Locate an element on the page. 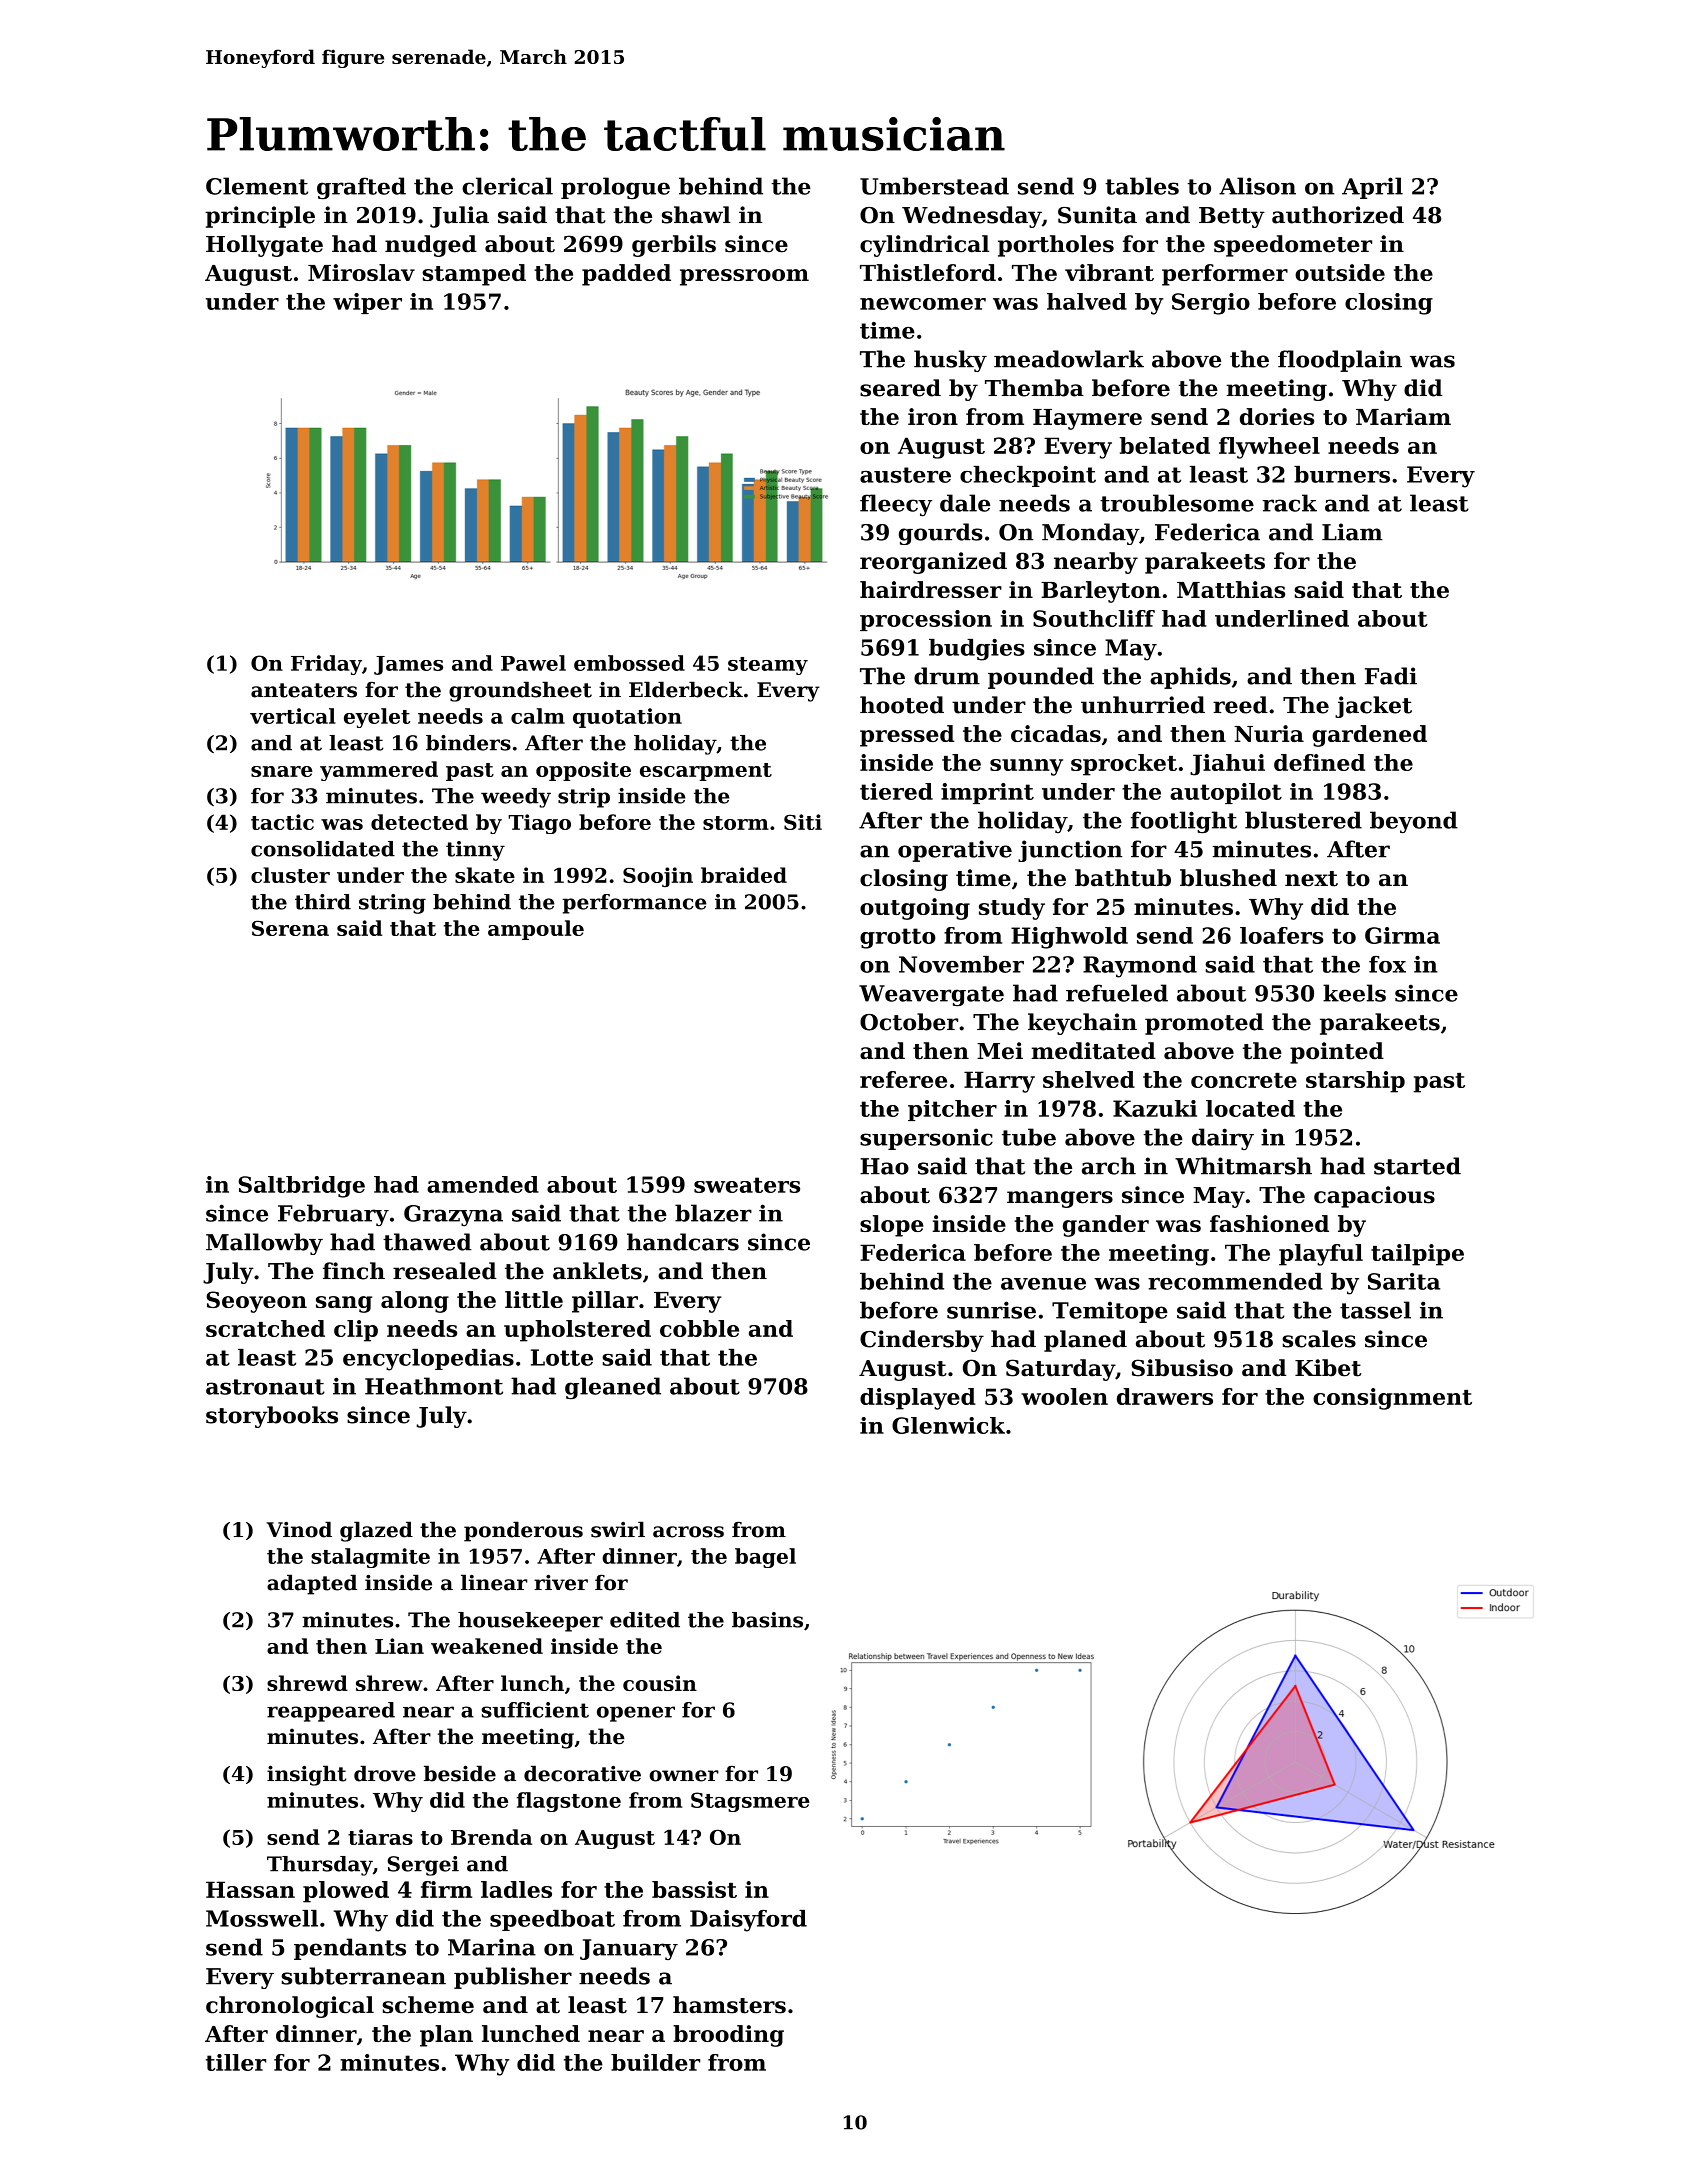 This document has width=1683, height=2178. Alison is located at coordinates (1257, 186).
